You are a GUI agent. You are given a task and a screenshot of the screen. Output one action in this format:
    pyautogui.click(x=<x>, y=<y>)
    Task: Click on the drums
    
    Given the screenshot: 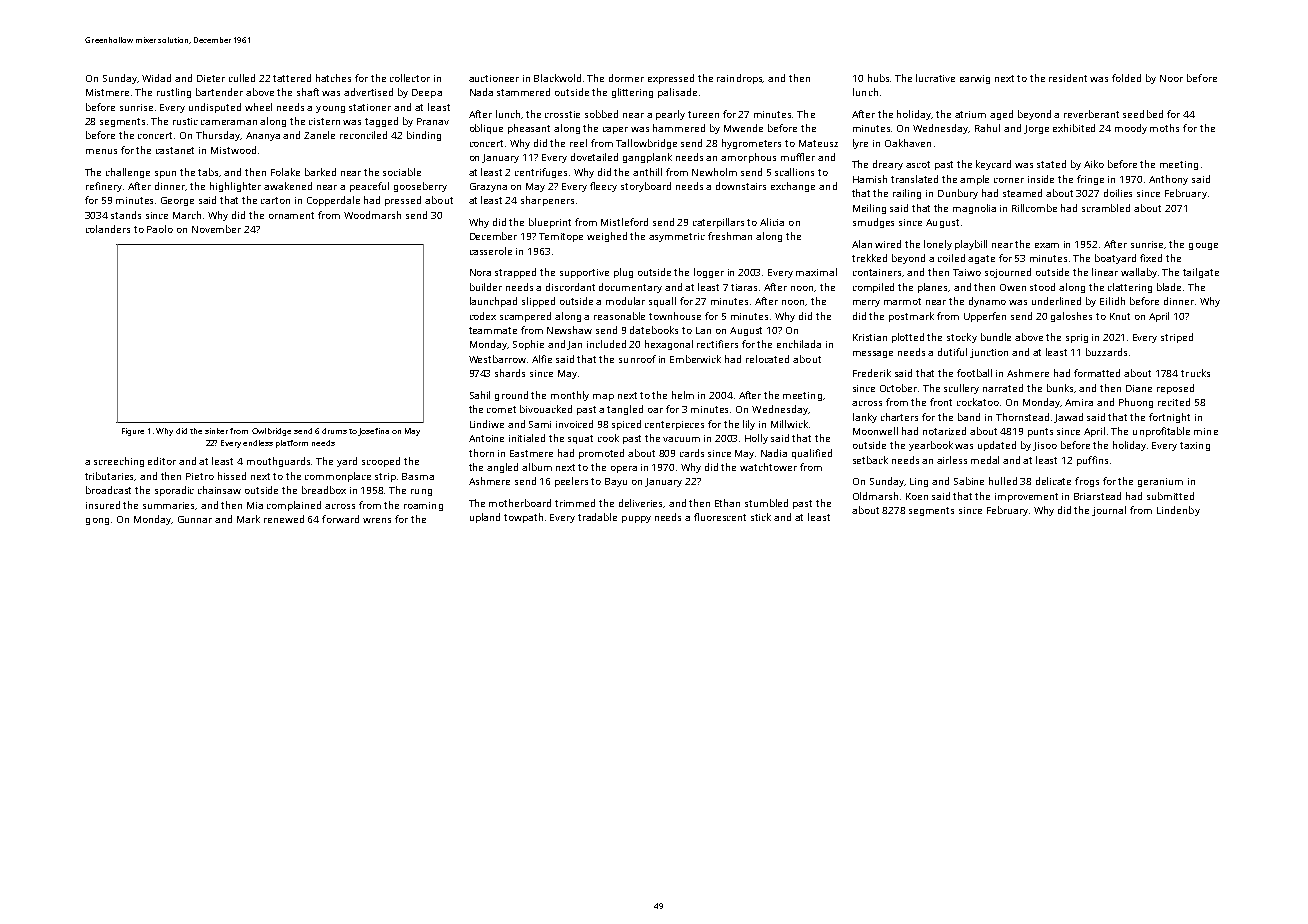 What is the action you would take?
    pyautogui.click(x=334, y=431)
